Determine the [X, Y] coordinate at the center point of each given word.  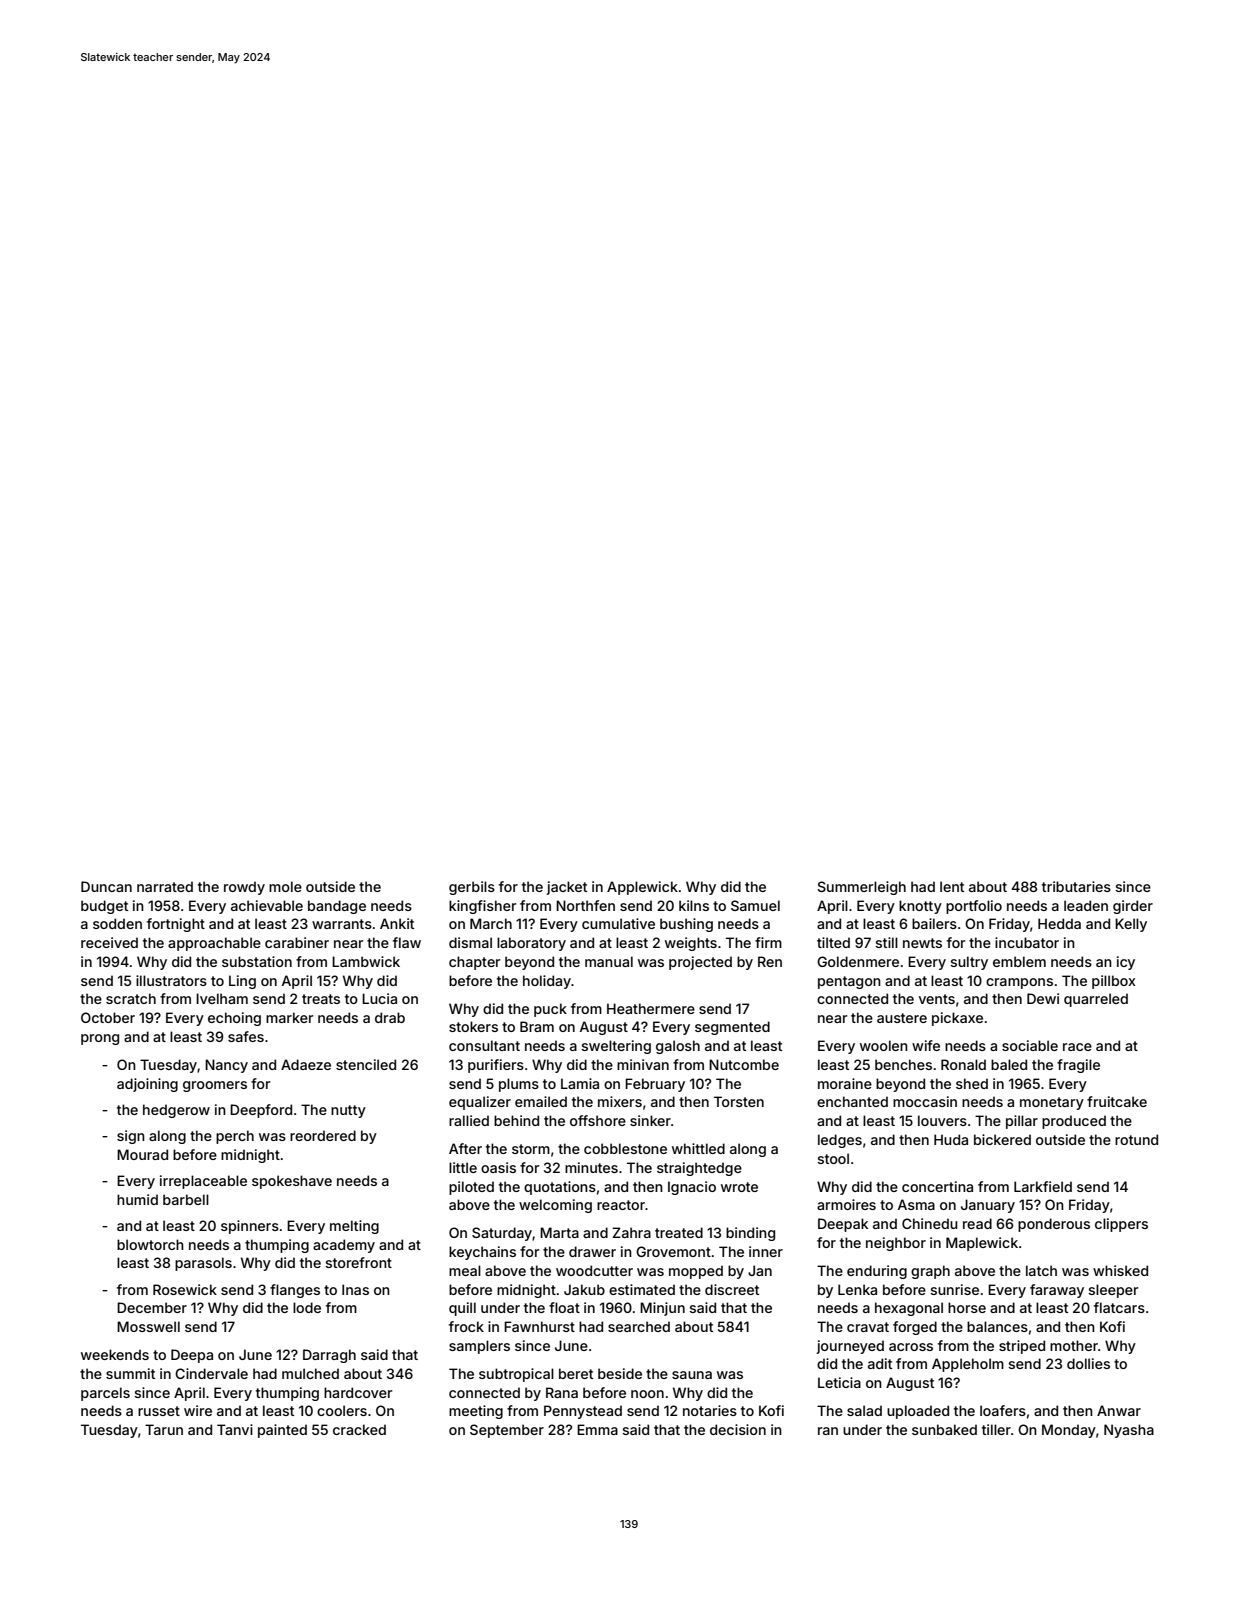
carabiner [297, 942]
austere [902, 1018]
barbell [186, 1199]
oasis [498, 1167]
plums [519, 1085]
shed [972, 1083]
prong [100, 1039]
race [1077, 1047]
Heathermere [651, 1008]
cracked [359, 1429]
